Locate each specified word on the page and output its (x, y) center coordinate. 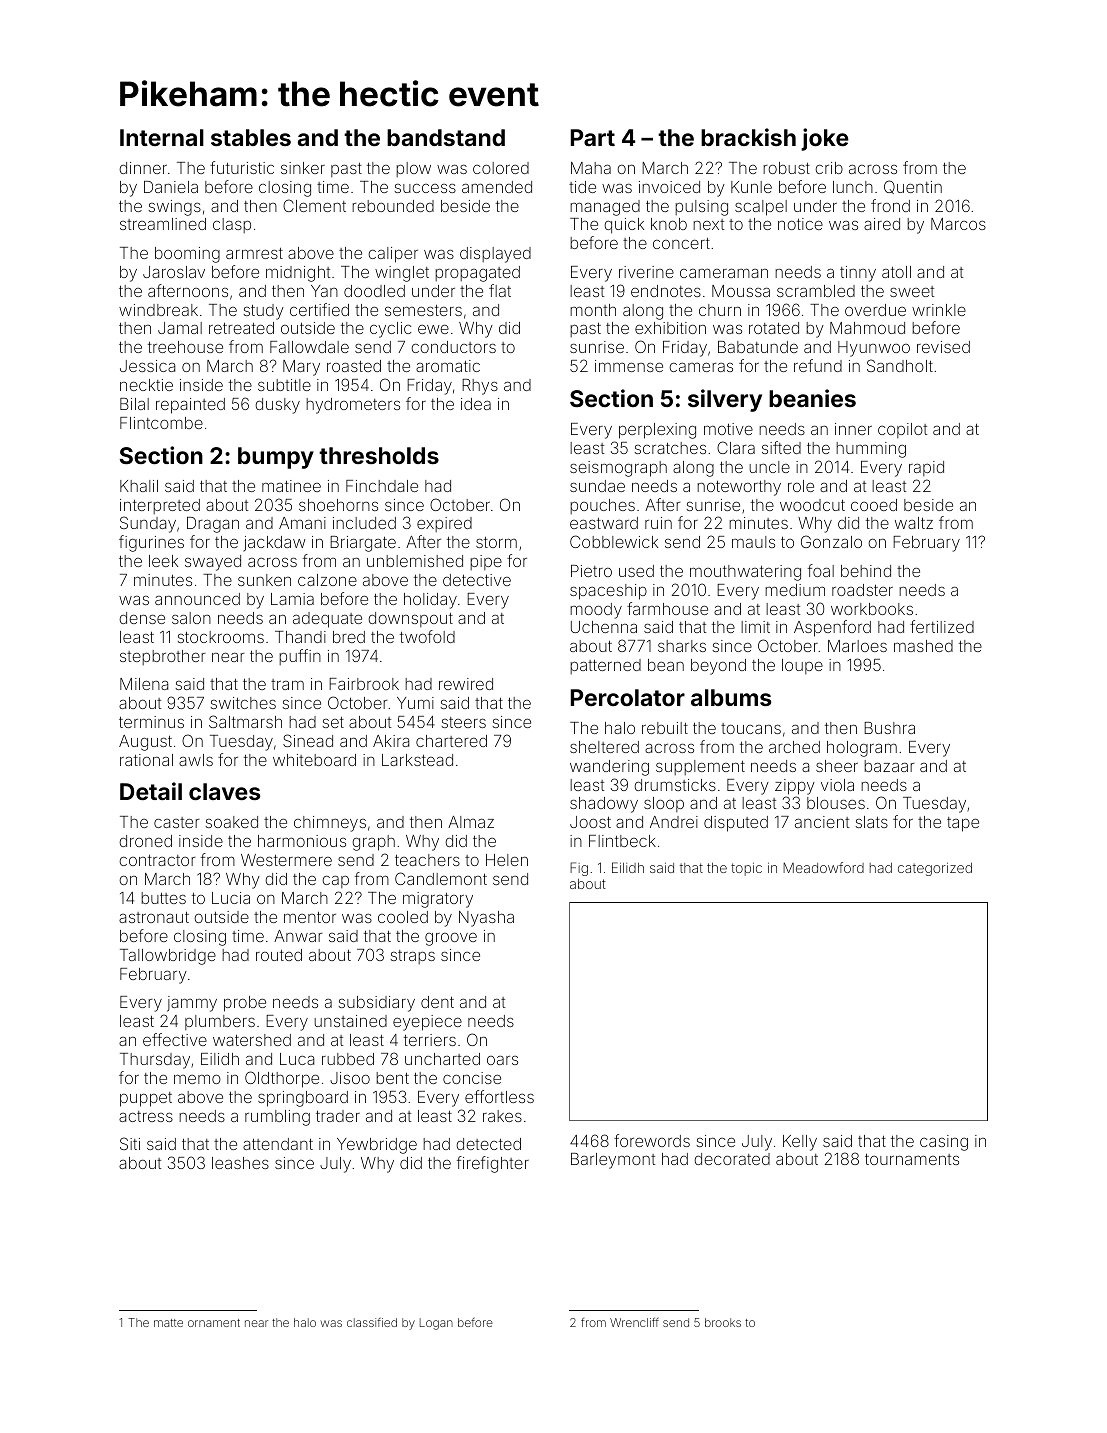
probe (245, 1004)
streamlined (163, 224)
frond (890, 205)
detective (477, 580)
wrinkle (939, 310)
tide (582, 187)
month (593, 310)
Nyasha (486, 919)
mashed (923, 646)
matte (168, 1323)
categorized (935, 869)
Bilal (134, 404)
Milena (144, 684)
